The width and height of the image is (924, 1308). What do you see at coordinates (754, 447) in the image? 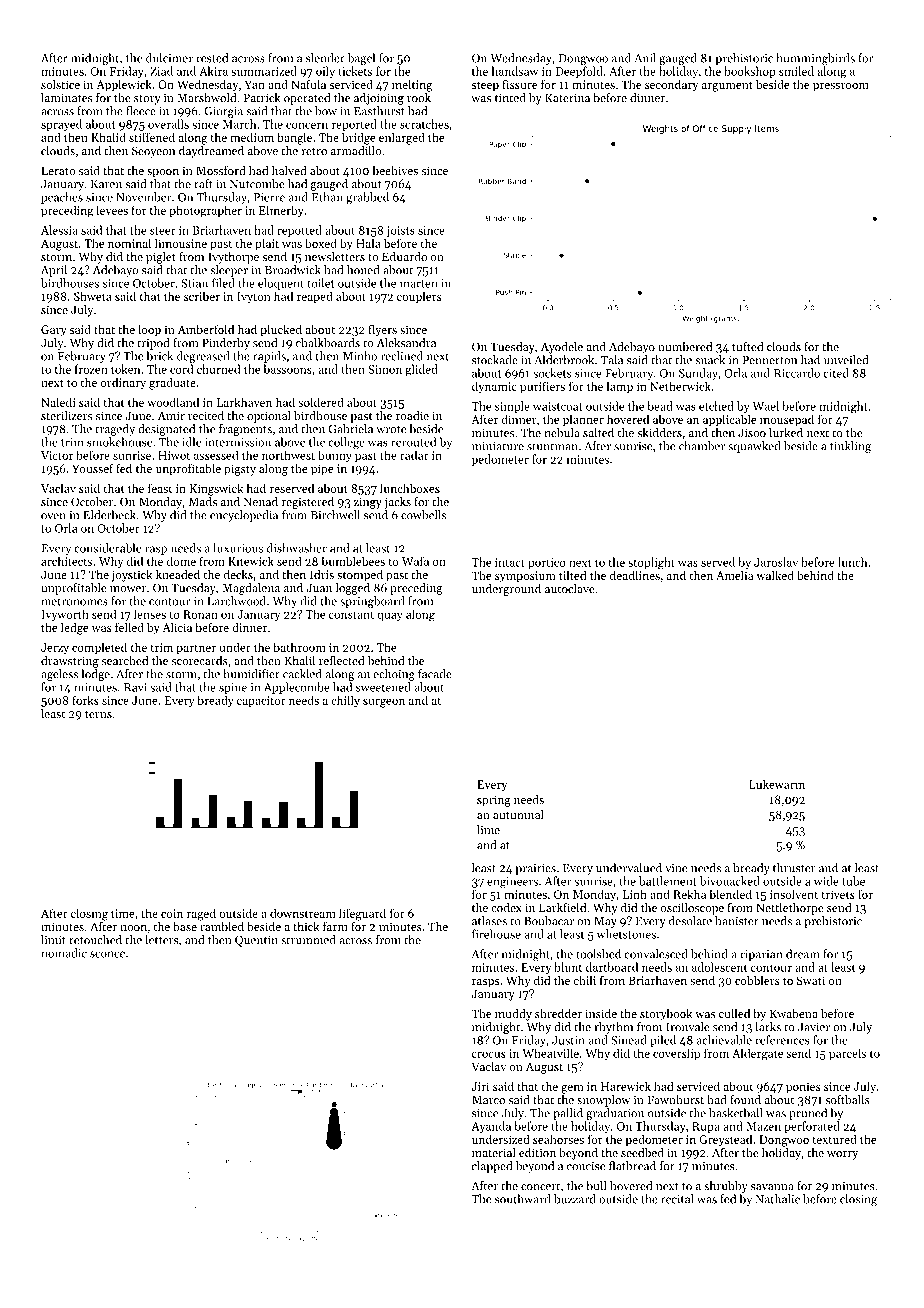
I see `squawked` at bounding box center [754, 447].
